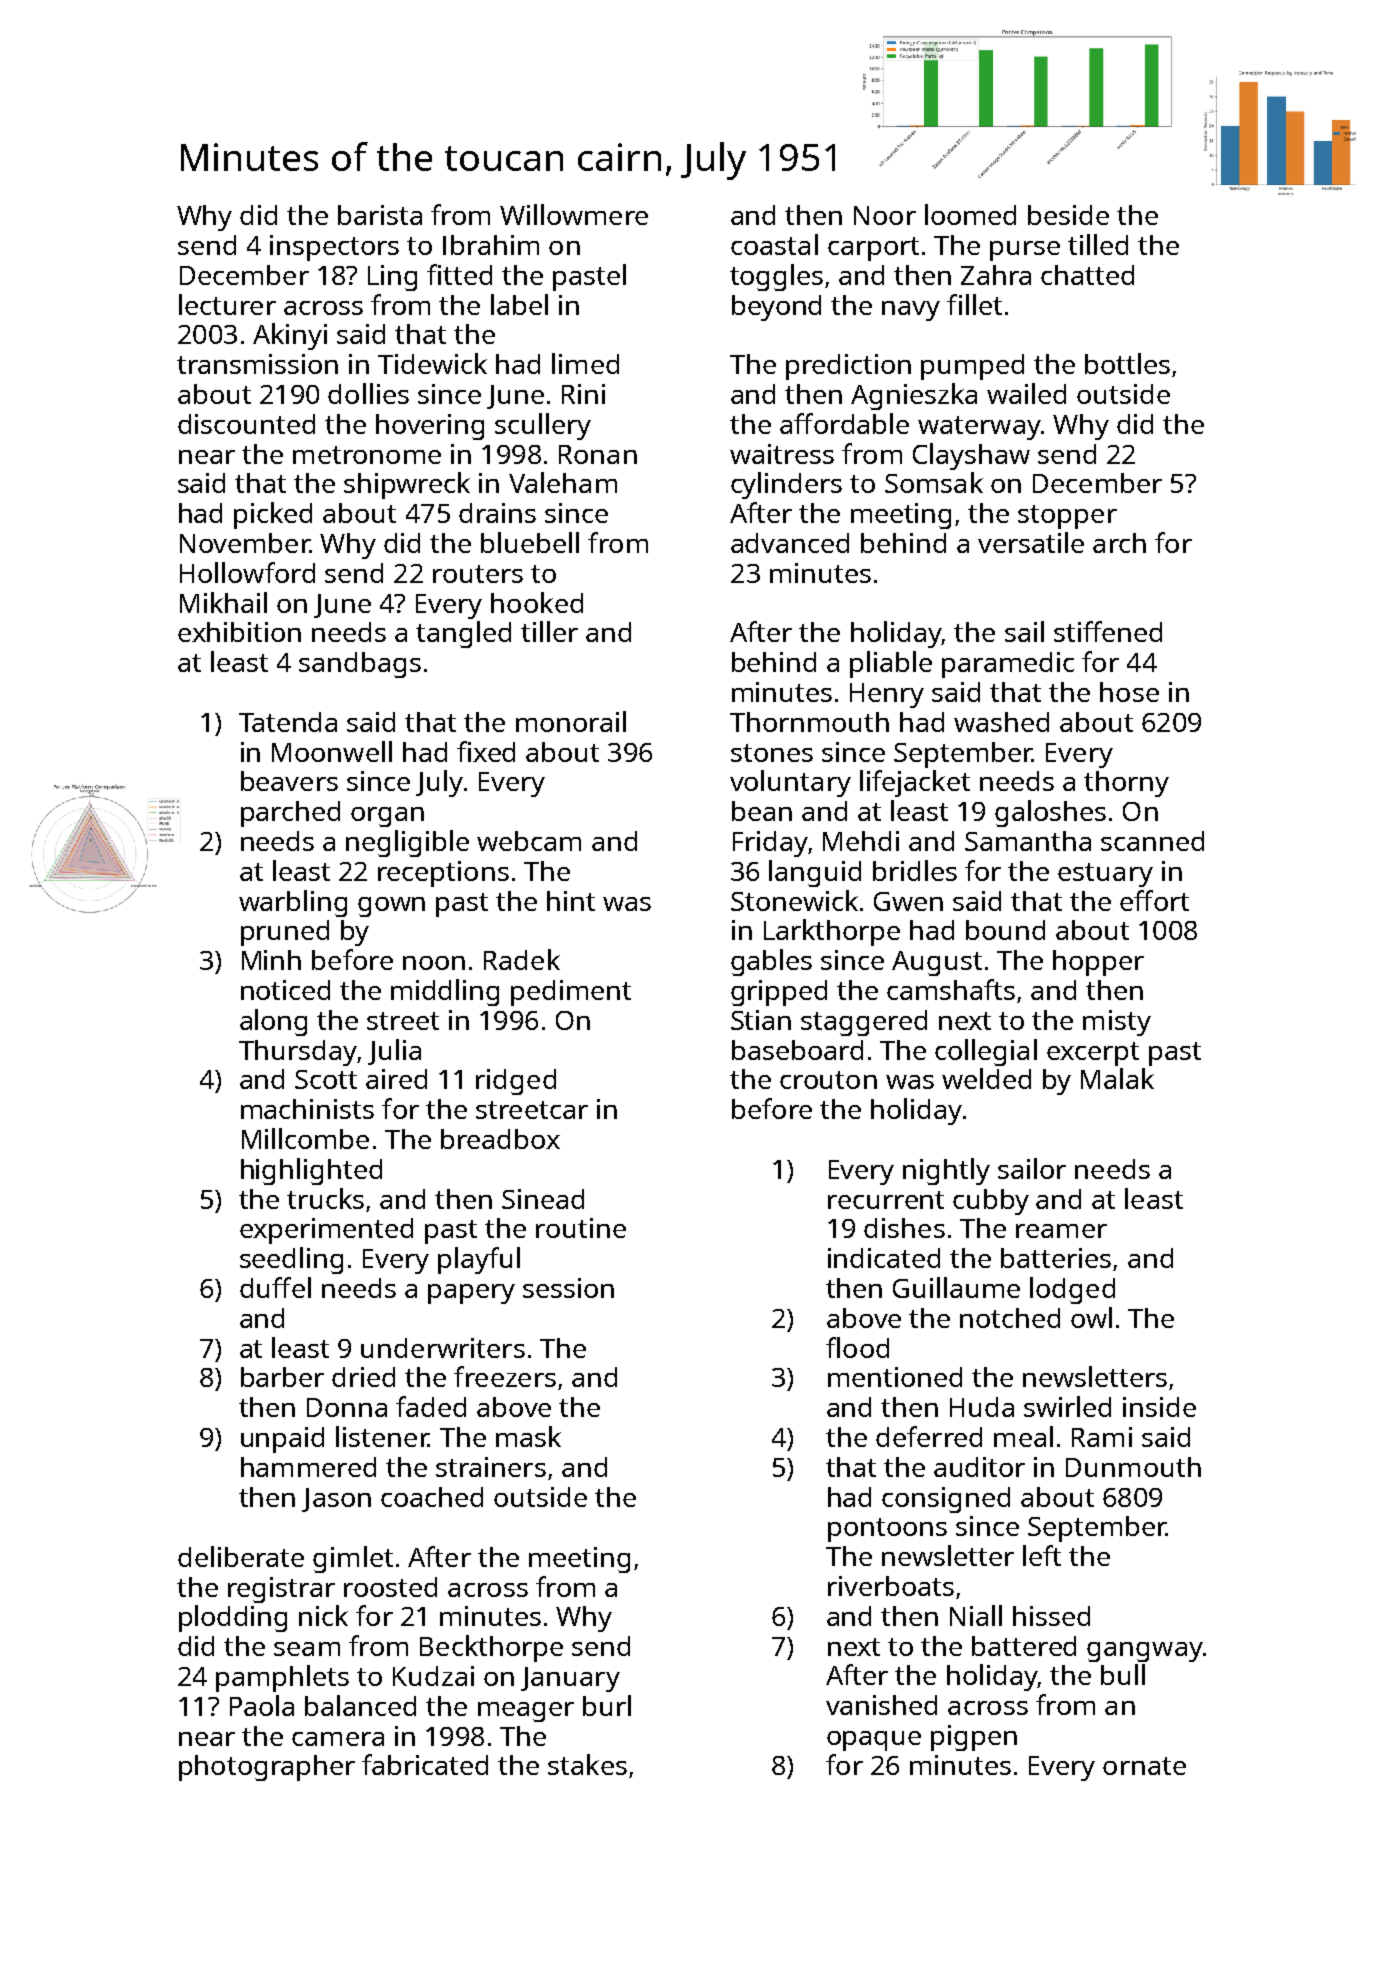 The height and width of the screenshot is (1969, 1386). I want to click on mentioned, so click(895, 1377).
